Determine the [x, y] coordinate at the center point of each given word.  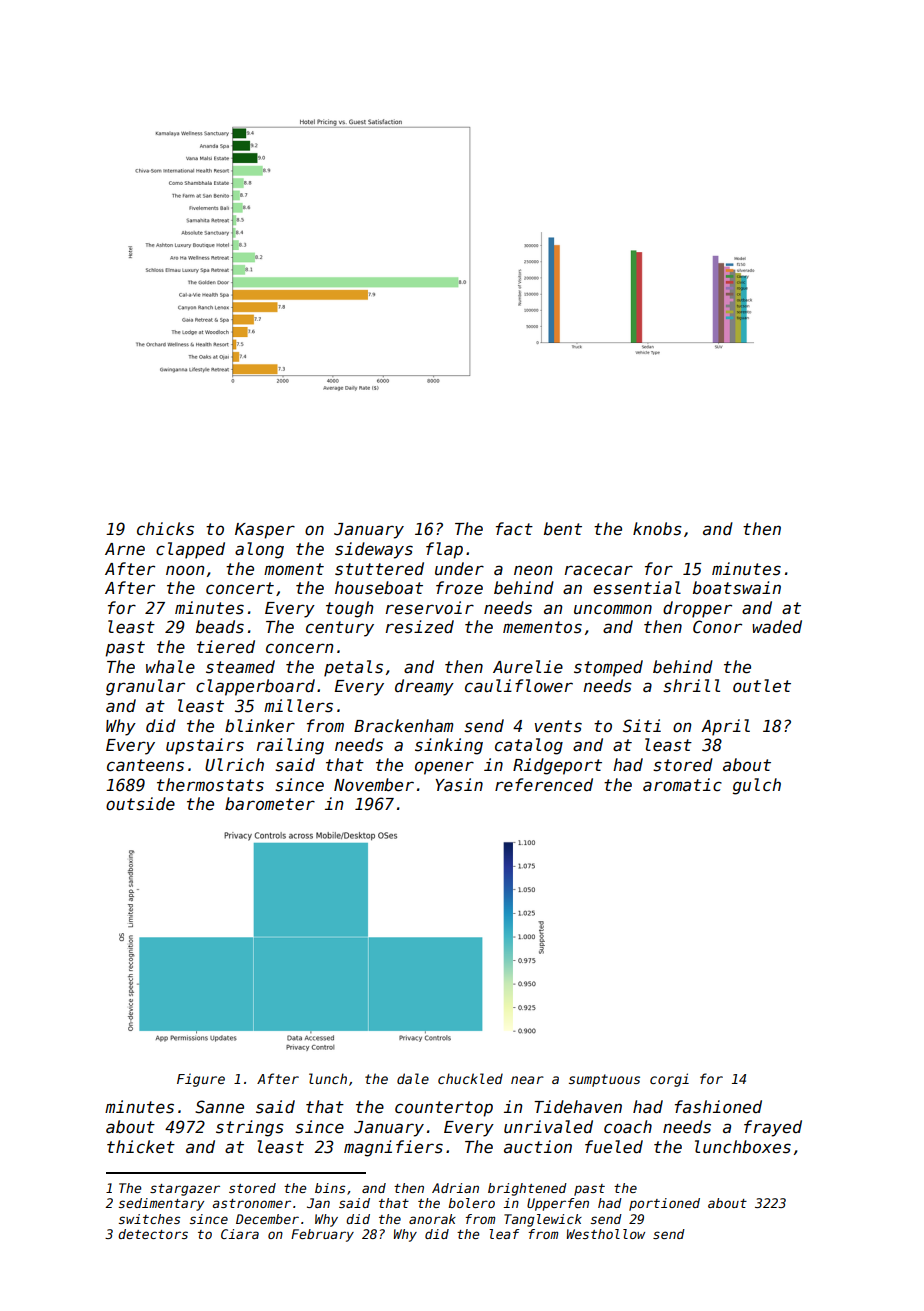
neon [533, 570]
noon [185, 570]
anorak [432, 1219]
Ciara [240, 1234]
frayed [773, 1128]
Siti [642, 726]
